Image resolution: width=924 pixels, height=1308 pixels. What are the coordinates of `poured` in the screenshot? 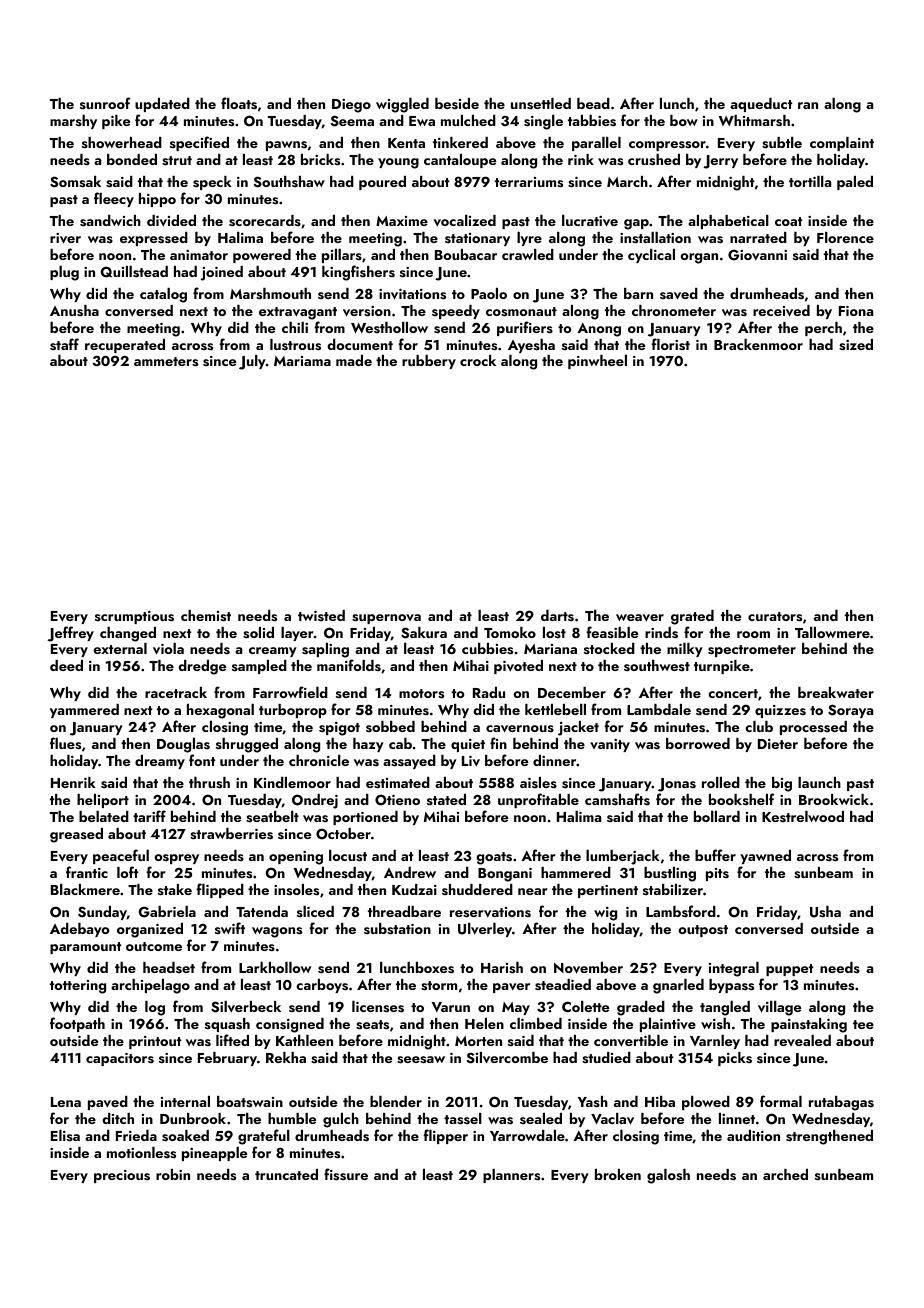 It's located at (382, 183).
